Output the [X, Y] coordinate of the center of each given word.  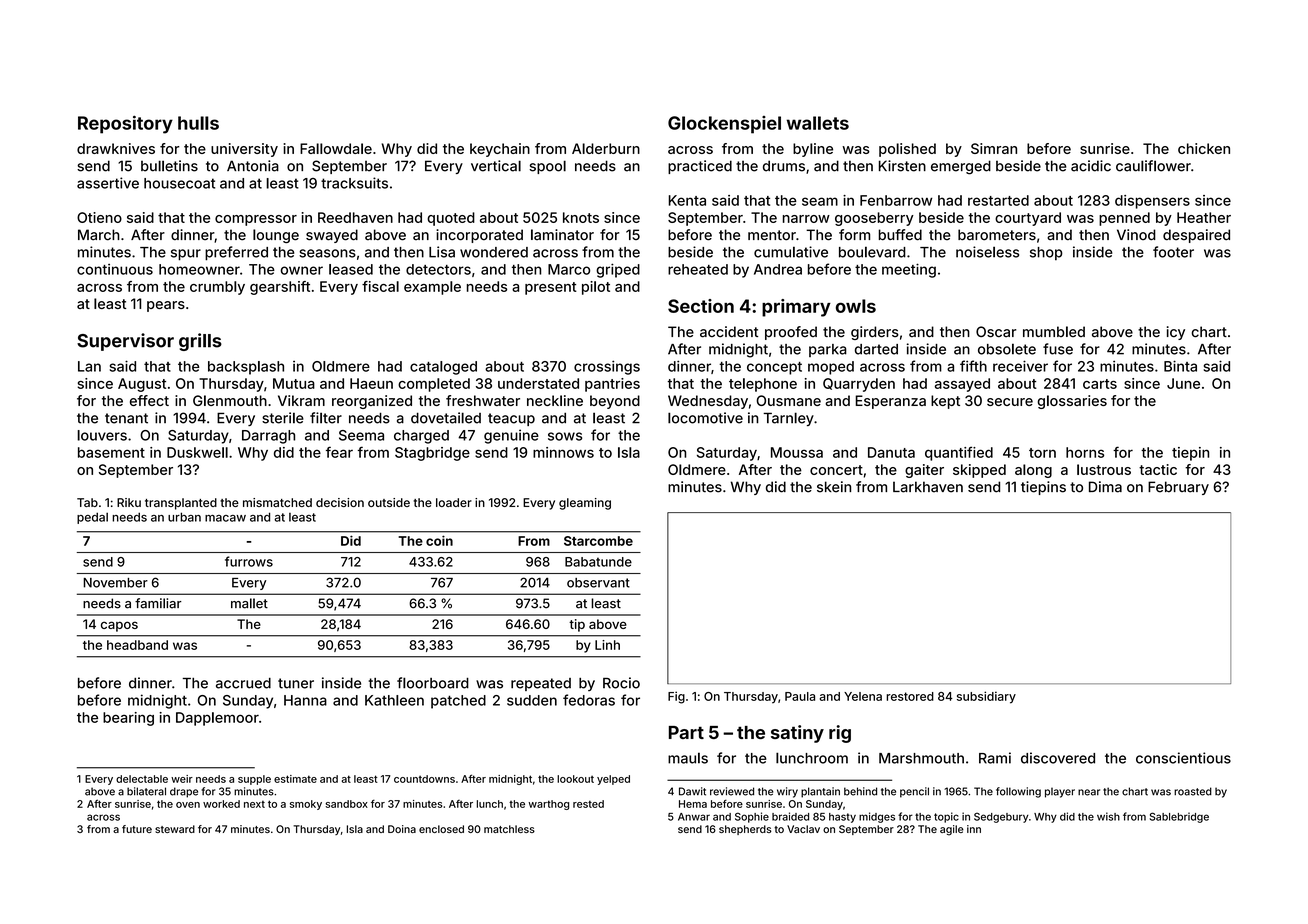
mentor [772, 235]
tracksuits [354, 183]
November [115, 583]
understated [538, 383]
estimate [295, 779]
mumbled [1054, 331]
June [1183, 383]
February [1178, 488]
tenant [126, 418]
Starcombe [598, 541]
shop [1046, 253]
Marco [569, 269]
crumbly [217, 288]
